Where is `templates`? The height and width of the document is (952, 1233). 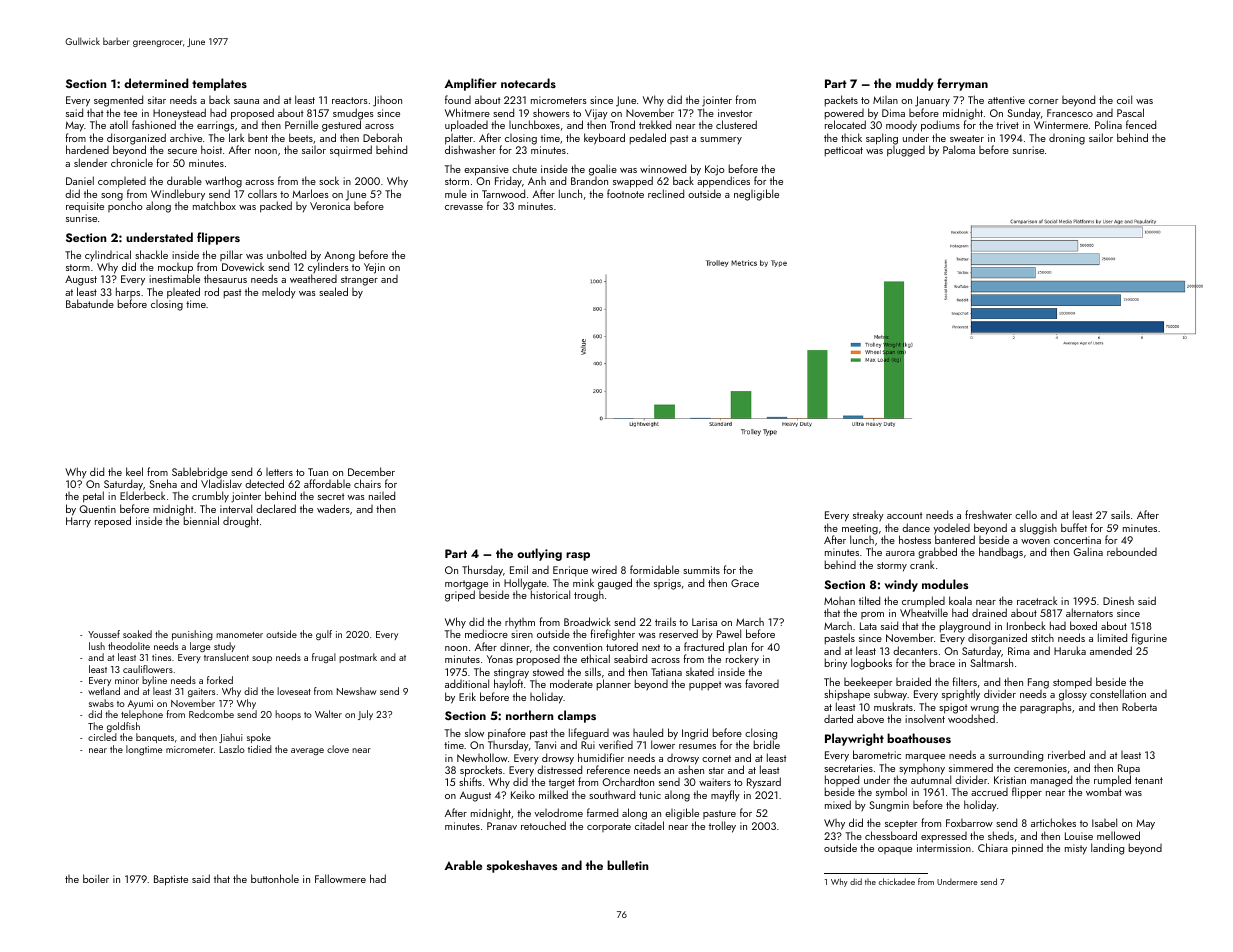
templates is located at coordinates (219, 84).
